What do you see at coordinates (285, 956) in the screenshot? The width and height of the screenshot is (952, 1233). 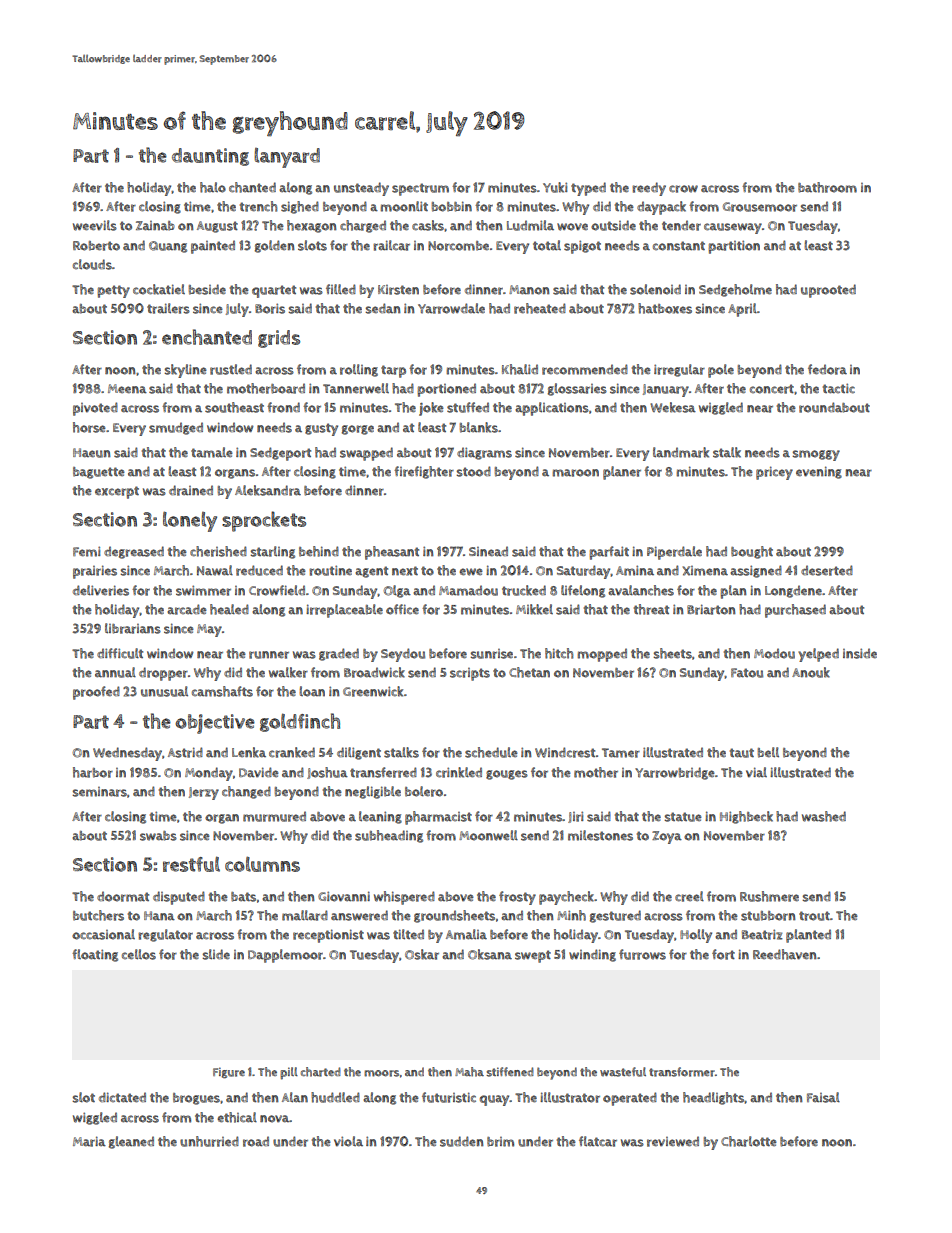 I see `Dapplemoor` at bounding box center [285, 956].
